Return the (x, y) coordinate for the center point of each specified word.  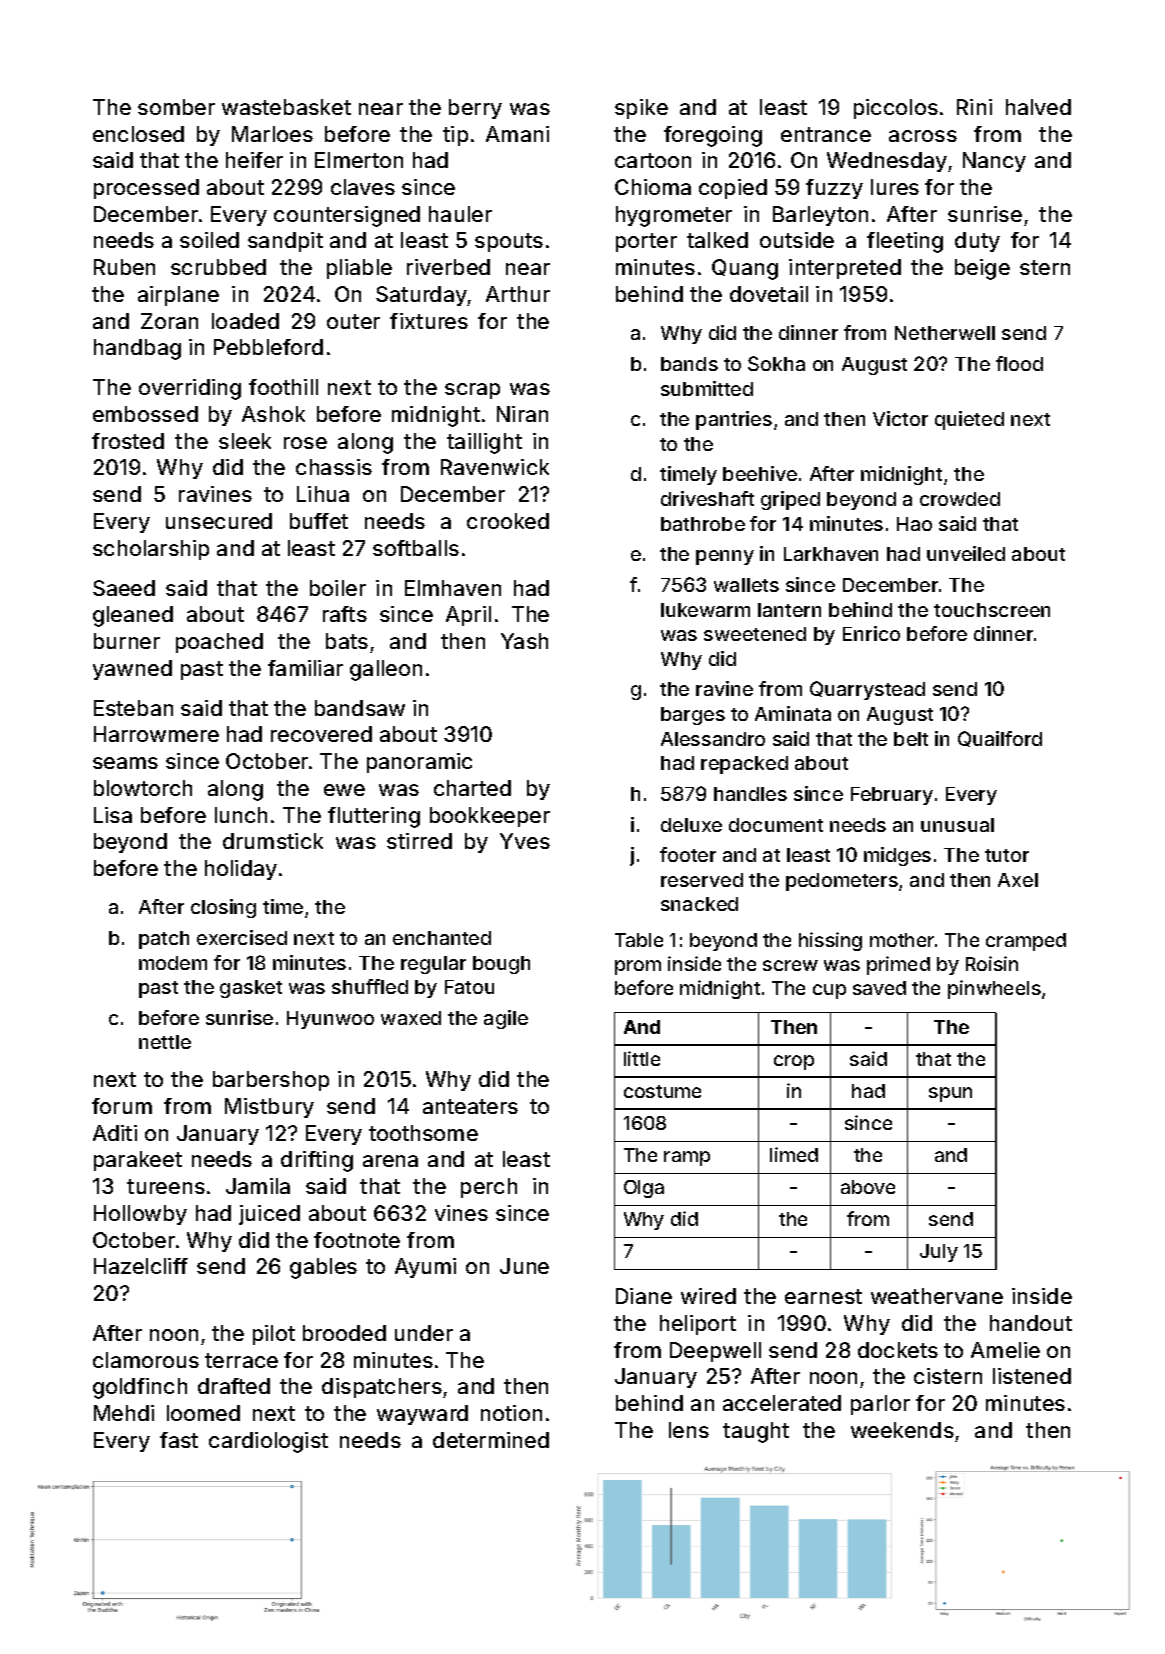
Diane (644, 1296)
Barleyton (820, 216)
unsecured (219, 521)
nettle (165, 1042)
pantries (734, 420)
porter (646, 242)
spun (950, 1094)
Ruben (124, 267)
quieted (969, 420)
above (868, 1187)
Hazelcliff (141, 1266)
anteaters (470, 1106)
